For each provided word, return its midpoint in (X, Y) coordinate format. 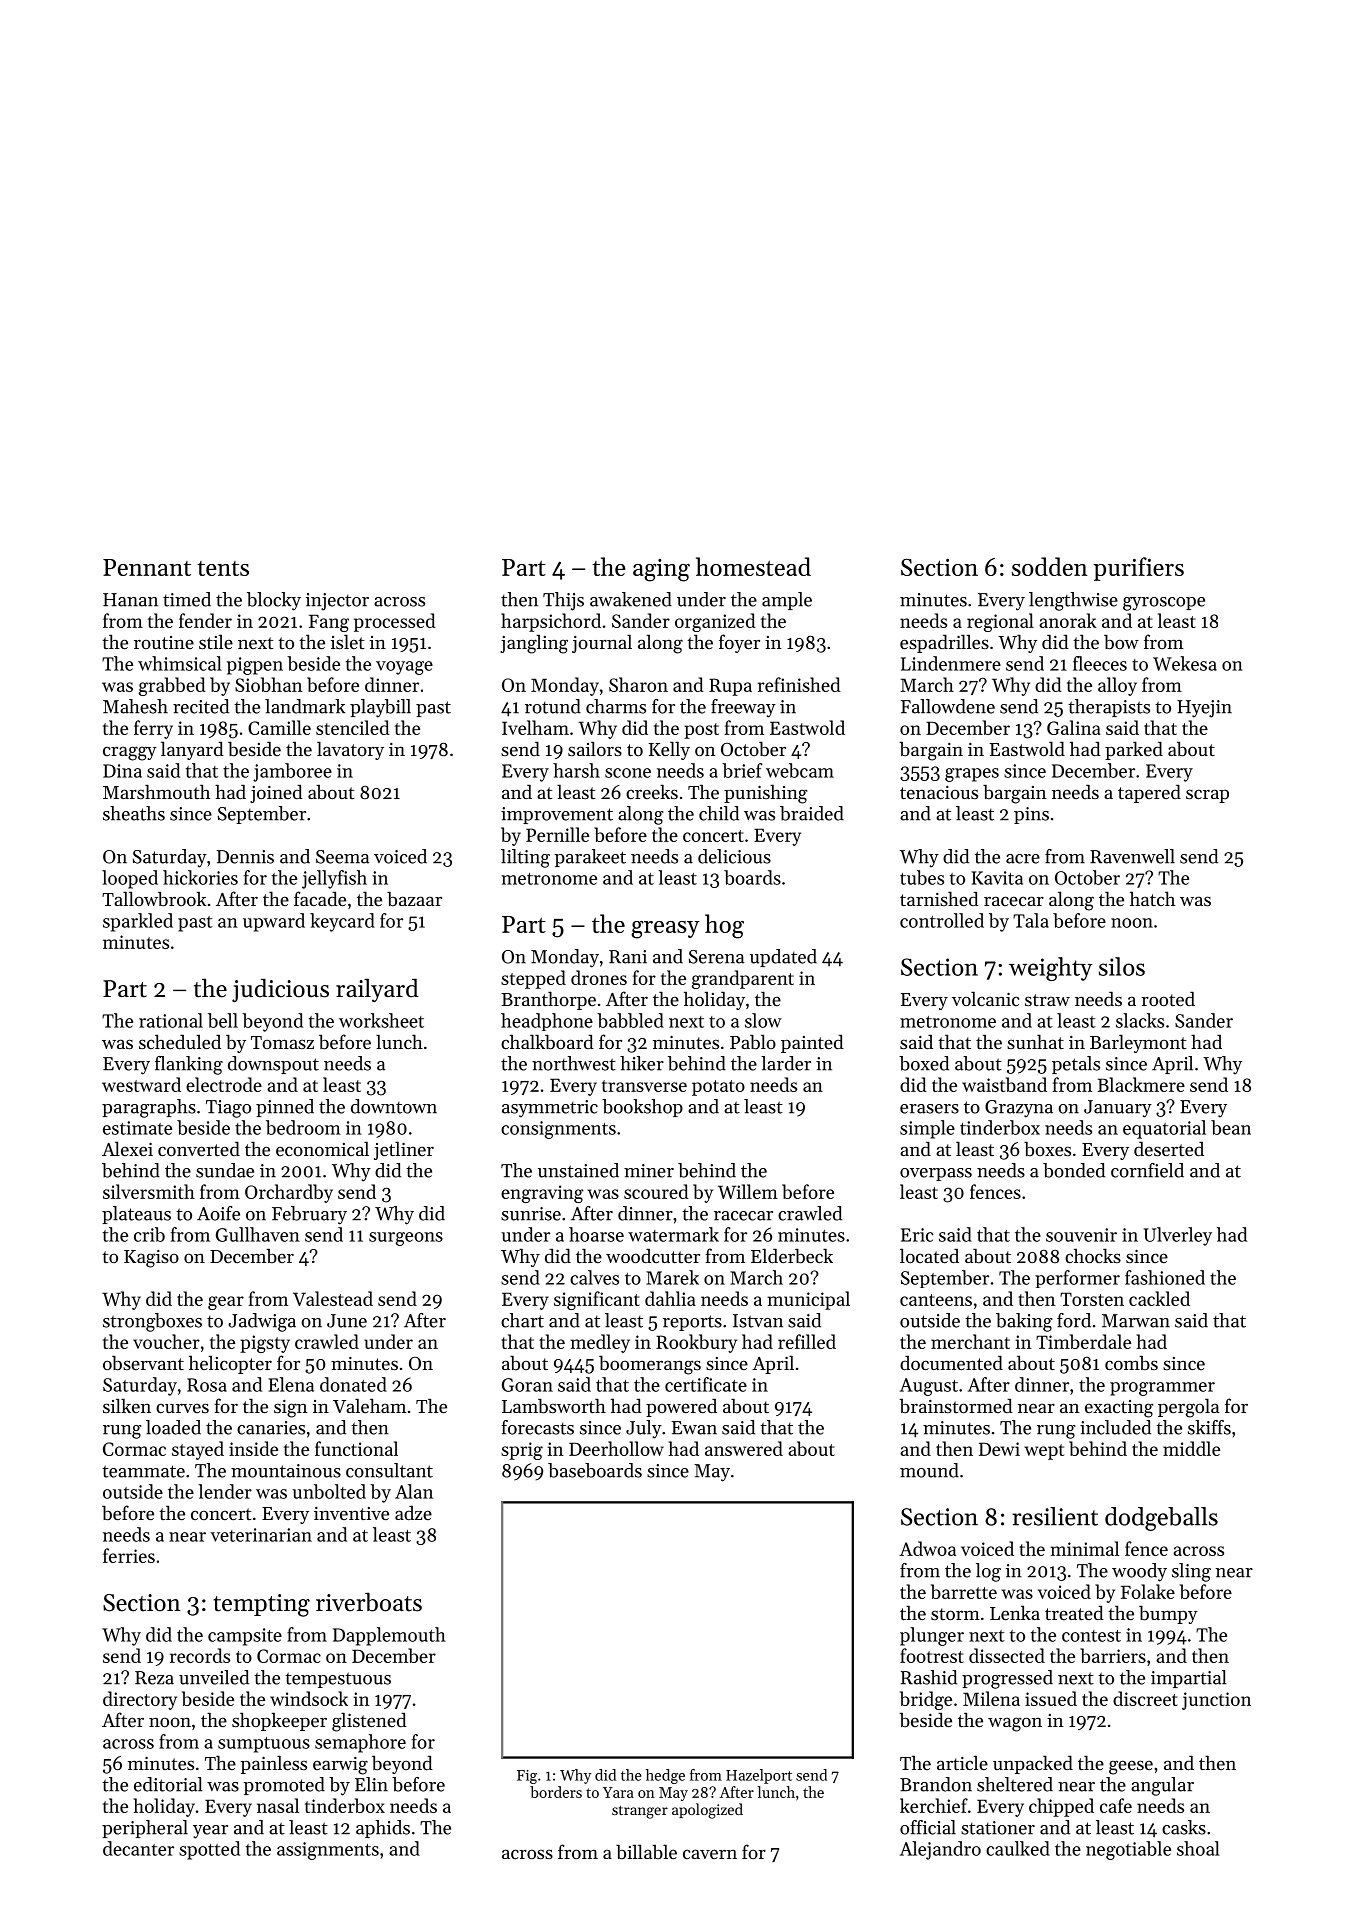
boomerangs (650, 1365)
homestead (753, 566)
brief (742, 770)
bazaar (414, 898)
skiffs (1209, 1427)
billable (646, 1851)
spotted (209, 1850)
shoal (1198, 1848)
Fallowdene (948, 706)
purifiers (1138, 569)
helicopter (230, 1364)
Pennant (147, 567)
